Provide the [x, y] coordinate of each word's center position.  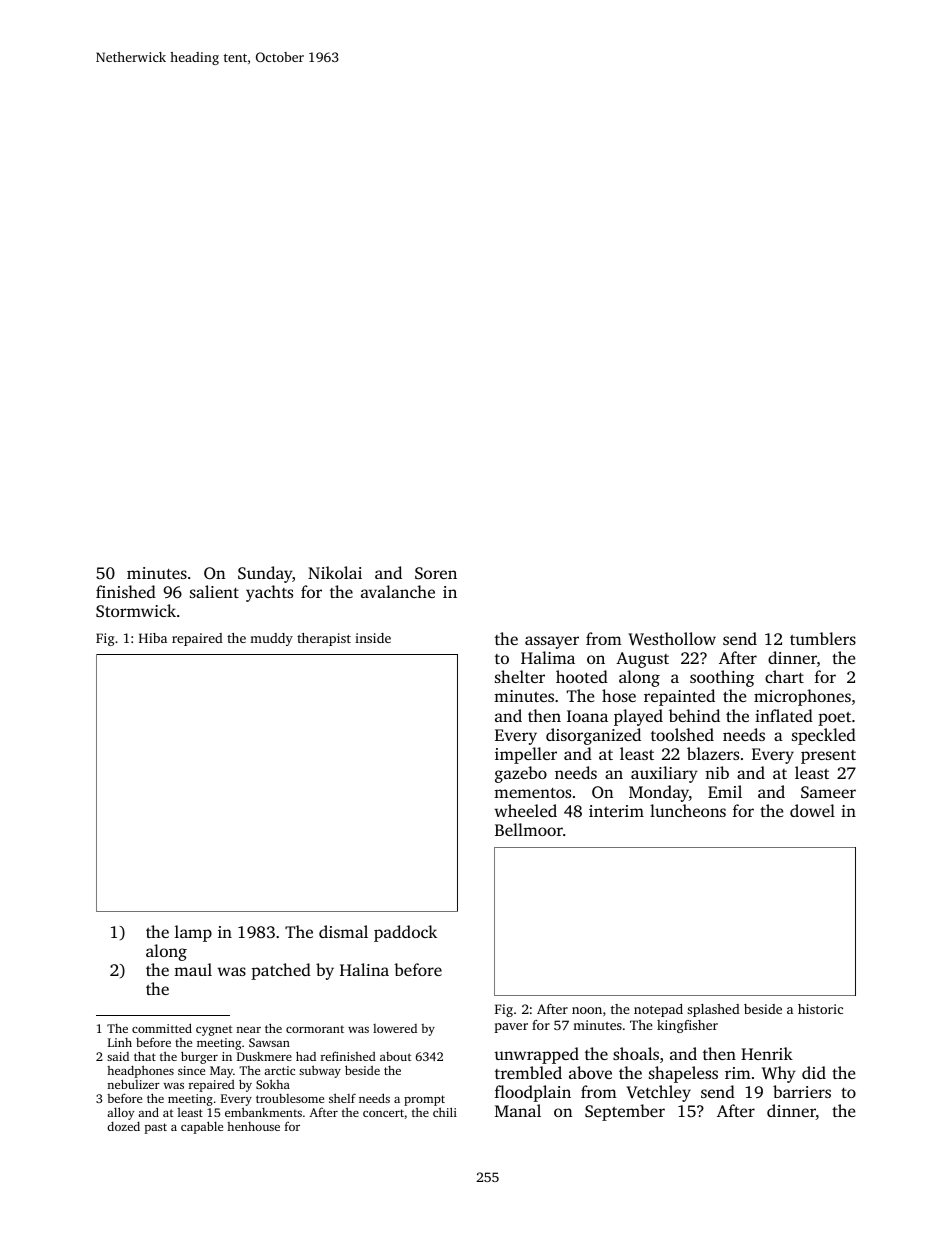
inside [373, 638]
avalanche [398, 591]
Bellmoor [529, 829]
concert [383, 1113]
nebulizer [134, 1084]
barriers [802, 1091]
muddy [271, 639]
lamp [193, 933]
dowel [812, 810]
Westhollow [672, 639]
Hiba [153, 638]
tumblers [823, 638]
